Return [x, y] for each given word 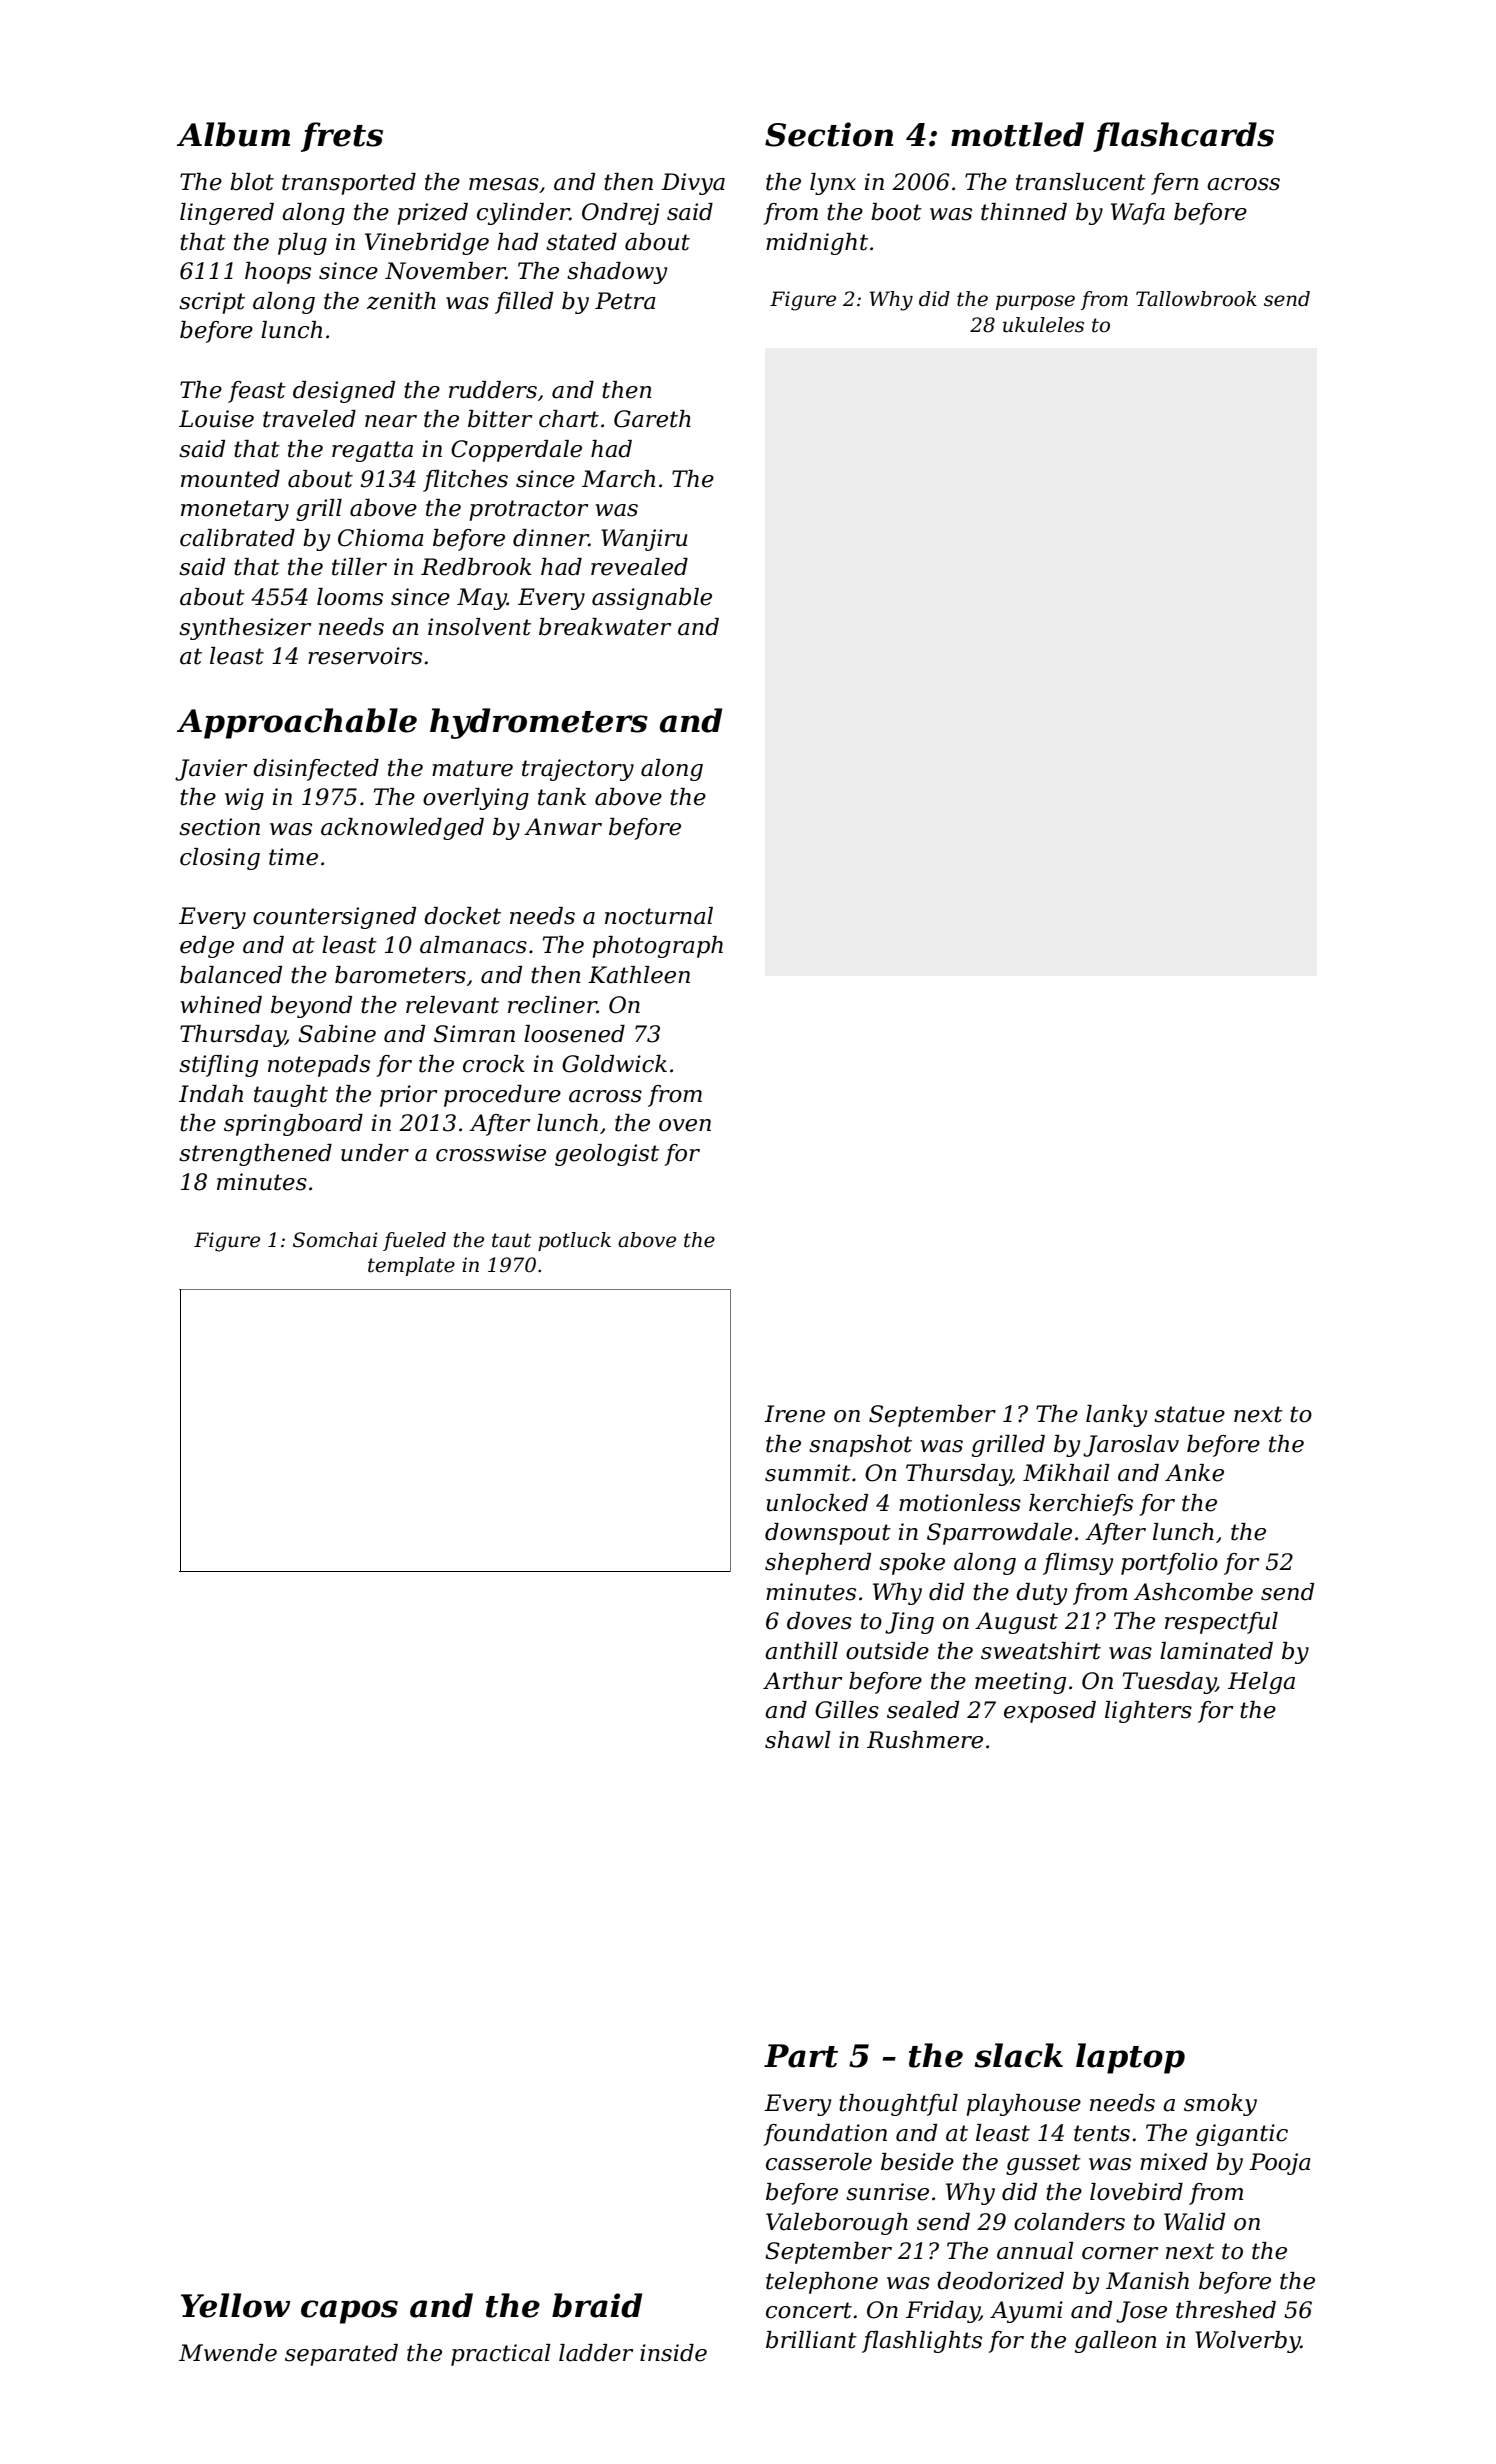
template [411, 1266]
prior [408, 1096]
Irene [794, 1414]
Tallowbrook [1196, 299]
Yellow [235, 2305]
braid [597, 2305]
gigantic [1242, 2135]
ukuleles [1043, 325]
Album [233, 134]
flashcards [1183, 137]
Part [801, 2056]
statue [1189, 1414]
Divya [693, 184]
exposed [1050, 1712]
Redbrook [476, 567]
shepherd [818, 1564]
